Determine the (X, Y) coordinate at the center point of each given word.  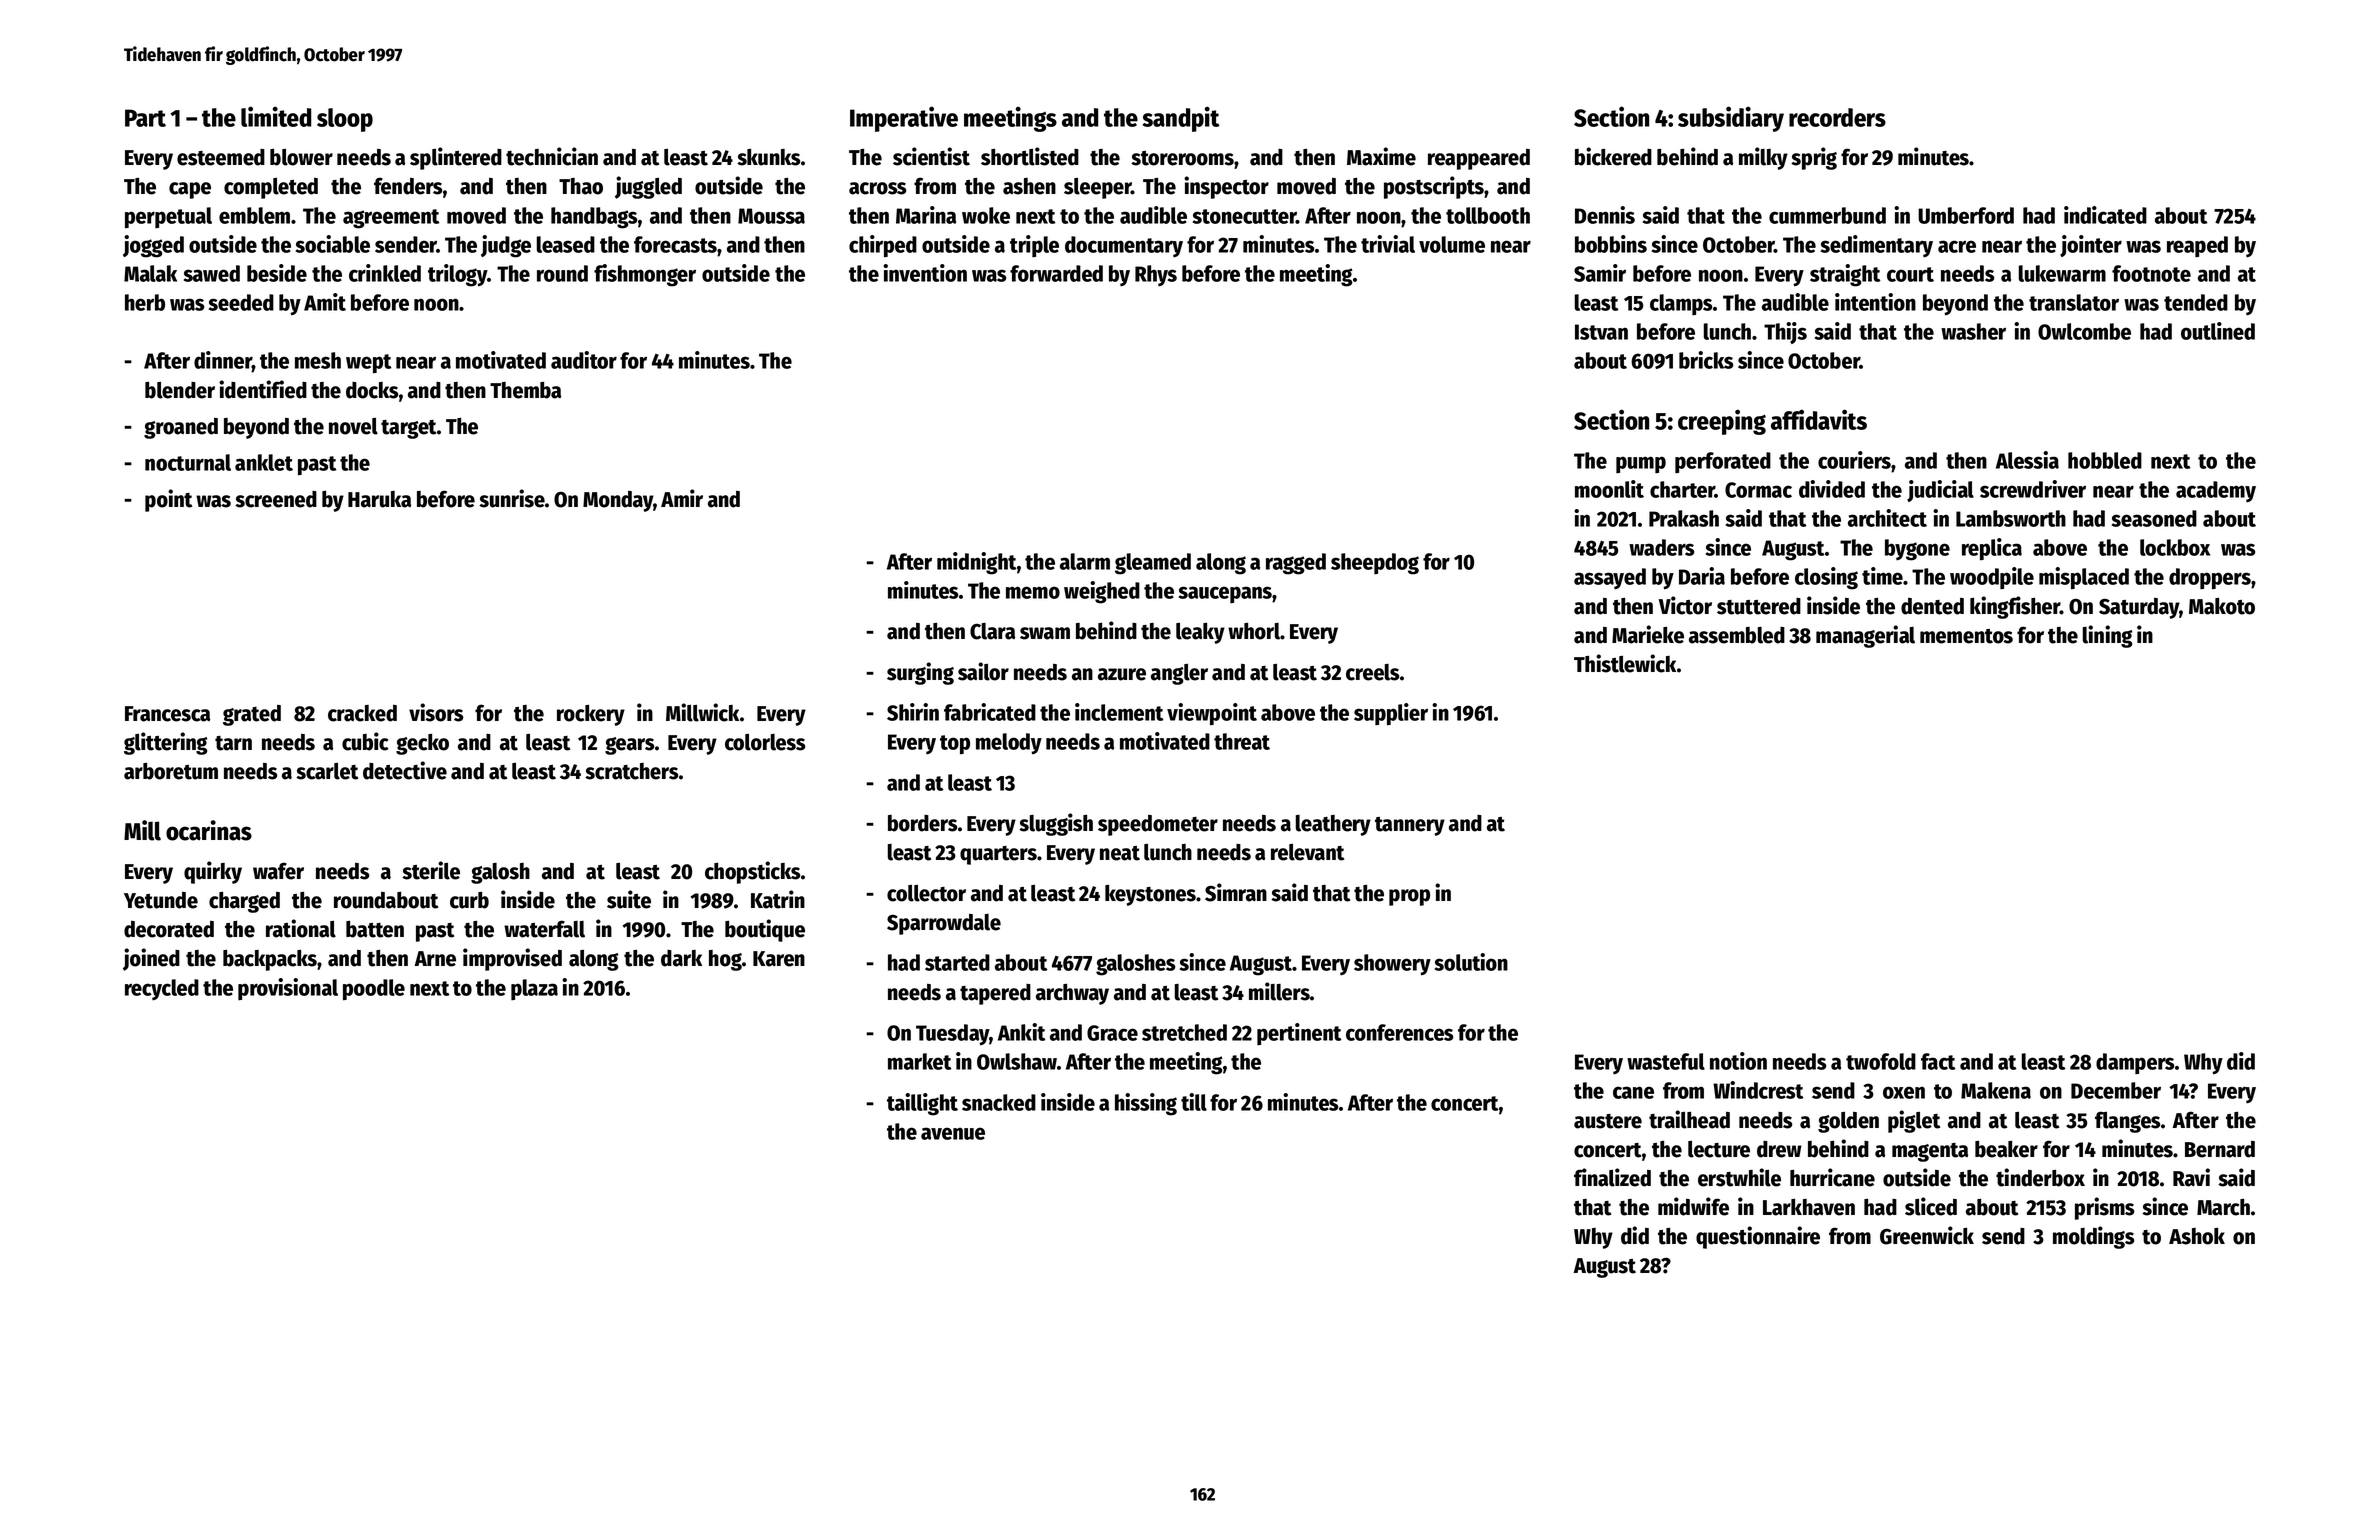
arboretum (171, 771)
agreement (391, 219)
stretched (1184, 1032)
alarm (1085, 561)
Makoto (2222, 606)
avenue (953, 1133)
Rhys (1156, 276)
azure (1122, 674)
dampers (2135, 1063)
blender (180, 390)
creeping (1722, 422)
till (1194, 1102)
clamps (1681, 304)
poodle (374, 990)
